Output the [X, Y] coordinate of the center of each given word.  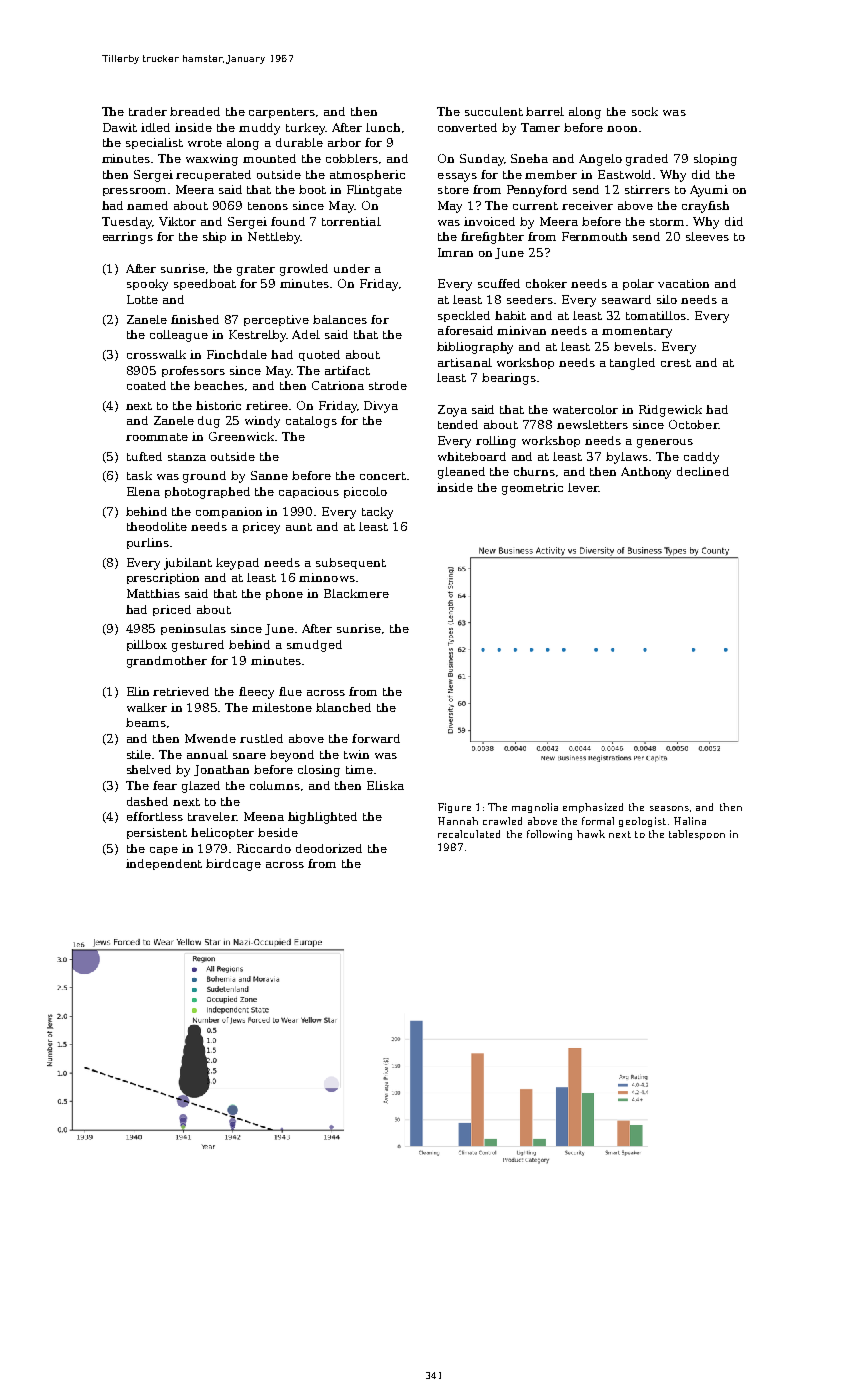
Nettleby [274, 238]
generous [665, 443]
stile [140, 754]
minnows [327, 577]
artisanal [465, 362]
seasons [669, 808]
